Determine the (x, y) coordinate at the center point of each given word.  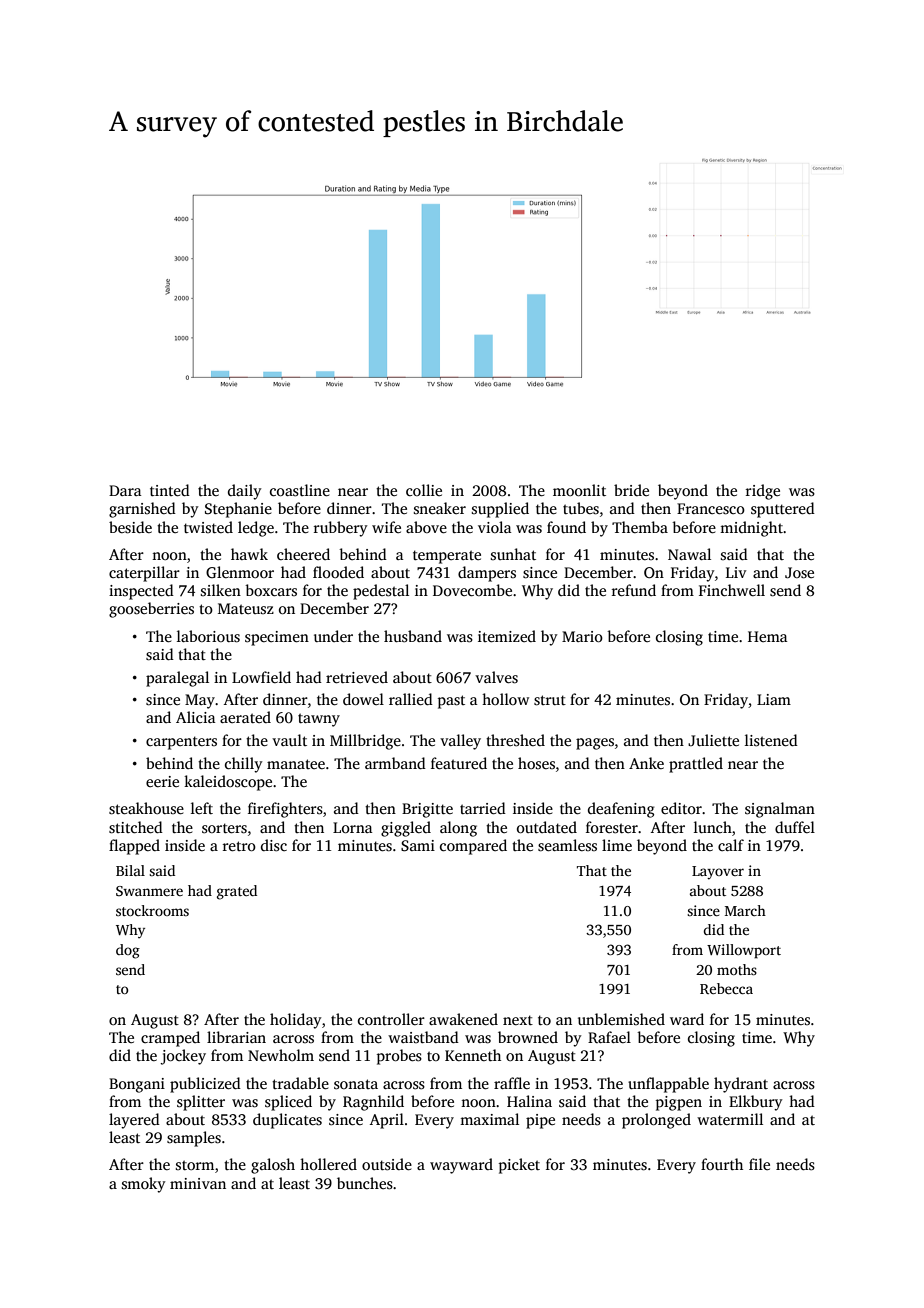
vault (289, 740)
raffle (512, 1083)
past (451, 702)
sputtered (783, 510)
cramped (170, 1039)
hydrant (741, 1085)
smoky (144, 1185)
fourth (722, 1164)
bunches (365, 1183)
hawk (249, 554)
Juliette (713, 740)
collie (424, 490)
